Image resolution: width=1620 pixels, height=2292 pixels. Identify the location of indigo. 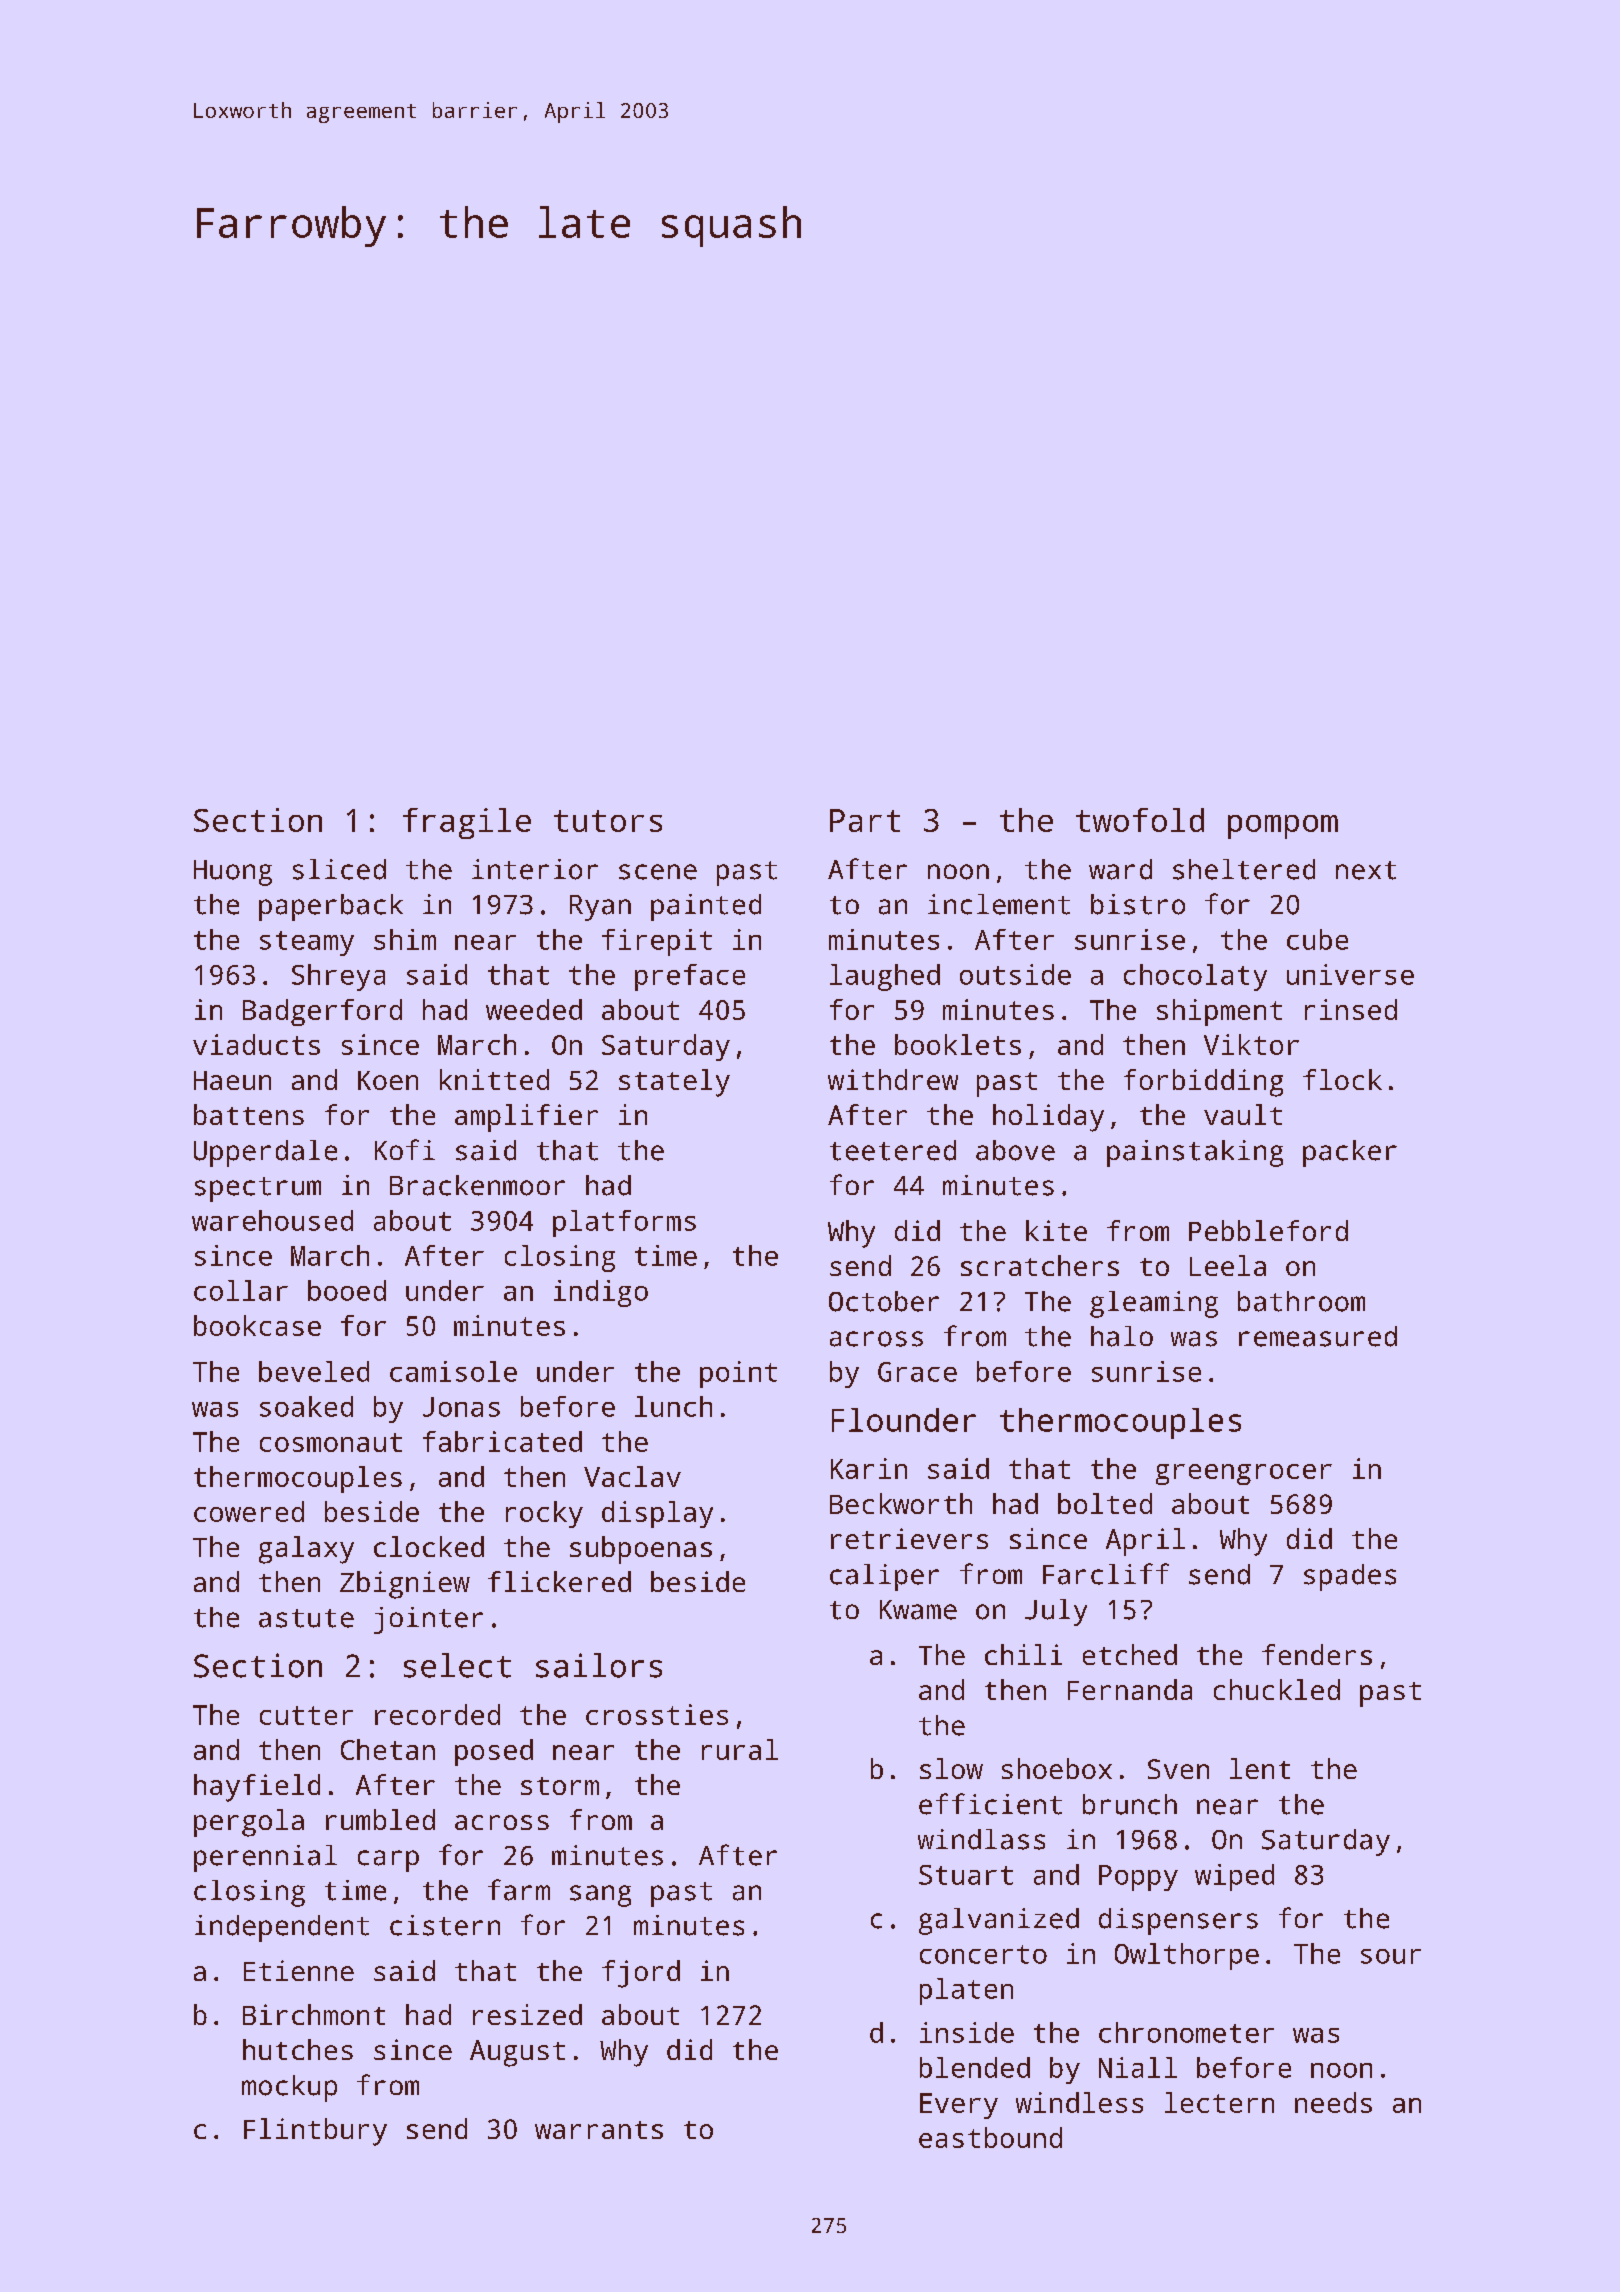
(601, 1293).
